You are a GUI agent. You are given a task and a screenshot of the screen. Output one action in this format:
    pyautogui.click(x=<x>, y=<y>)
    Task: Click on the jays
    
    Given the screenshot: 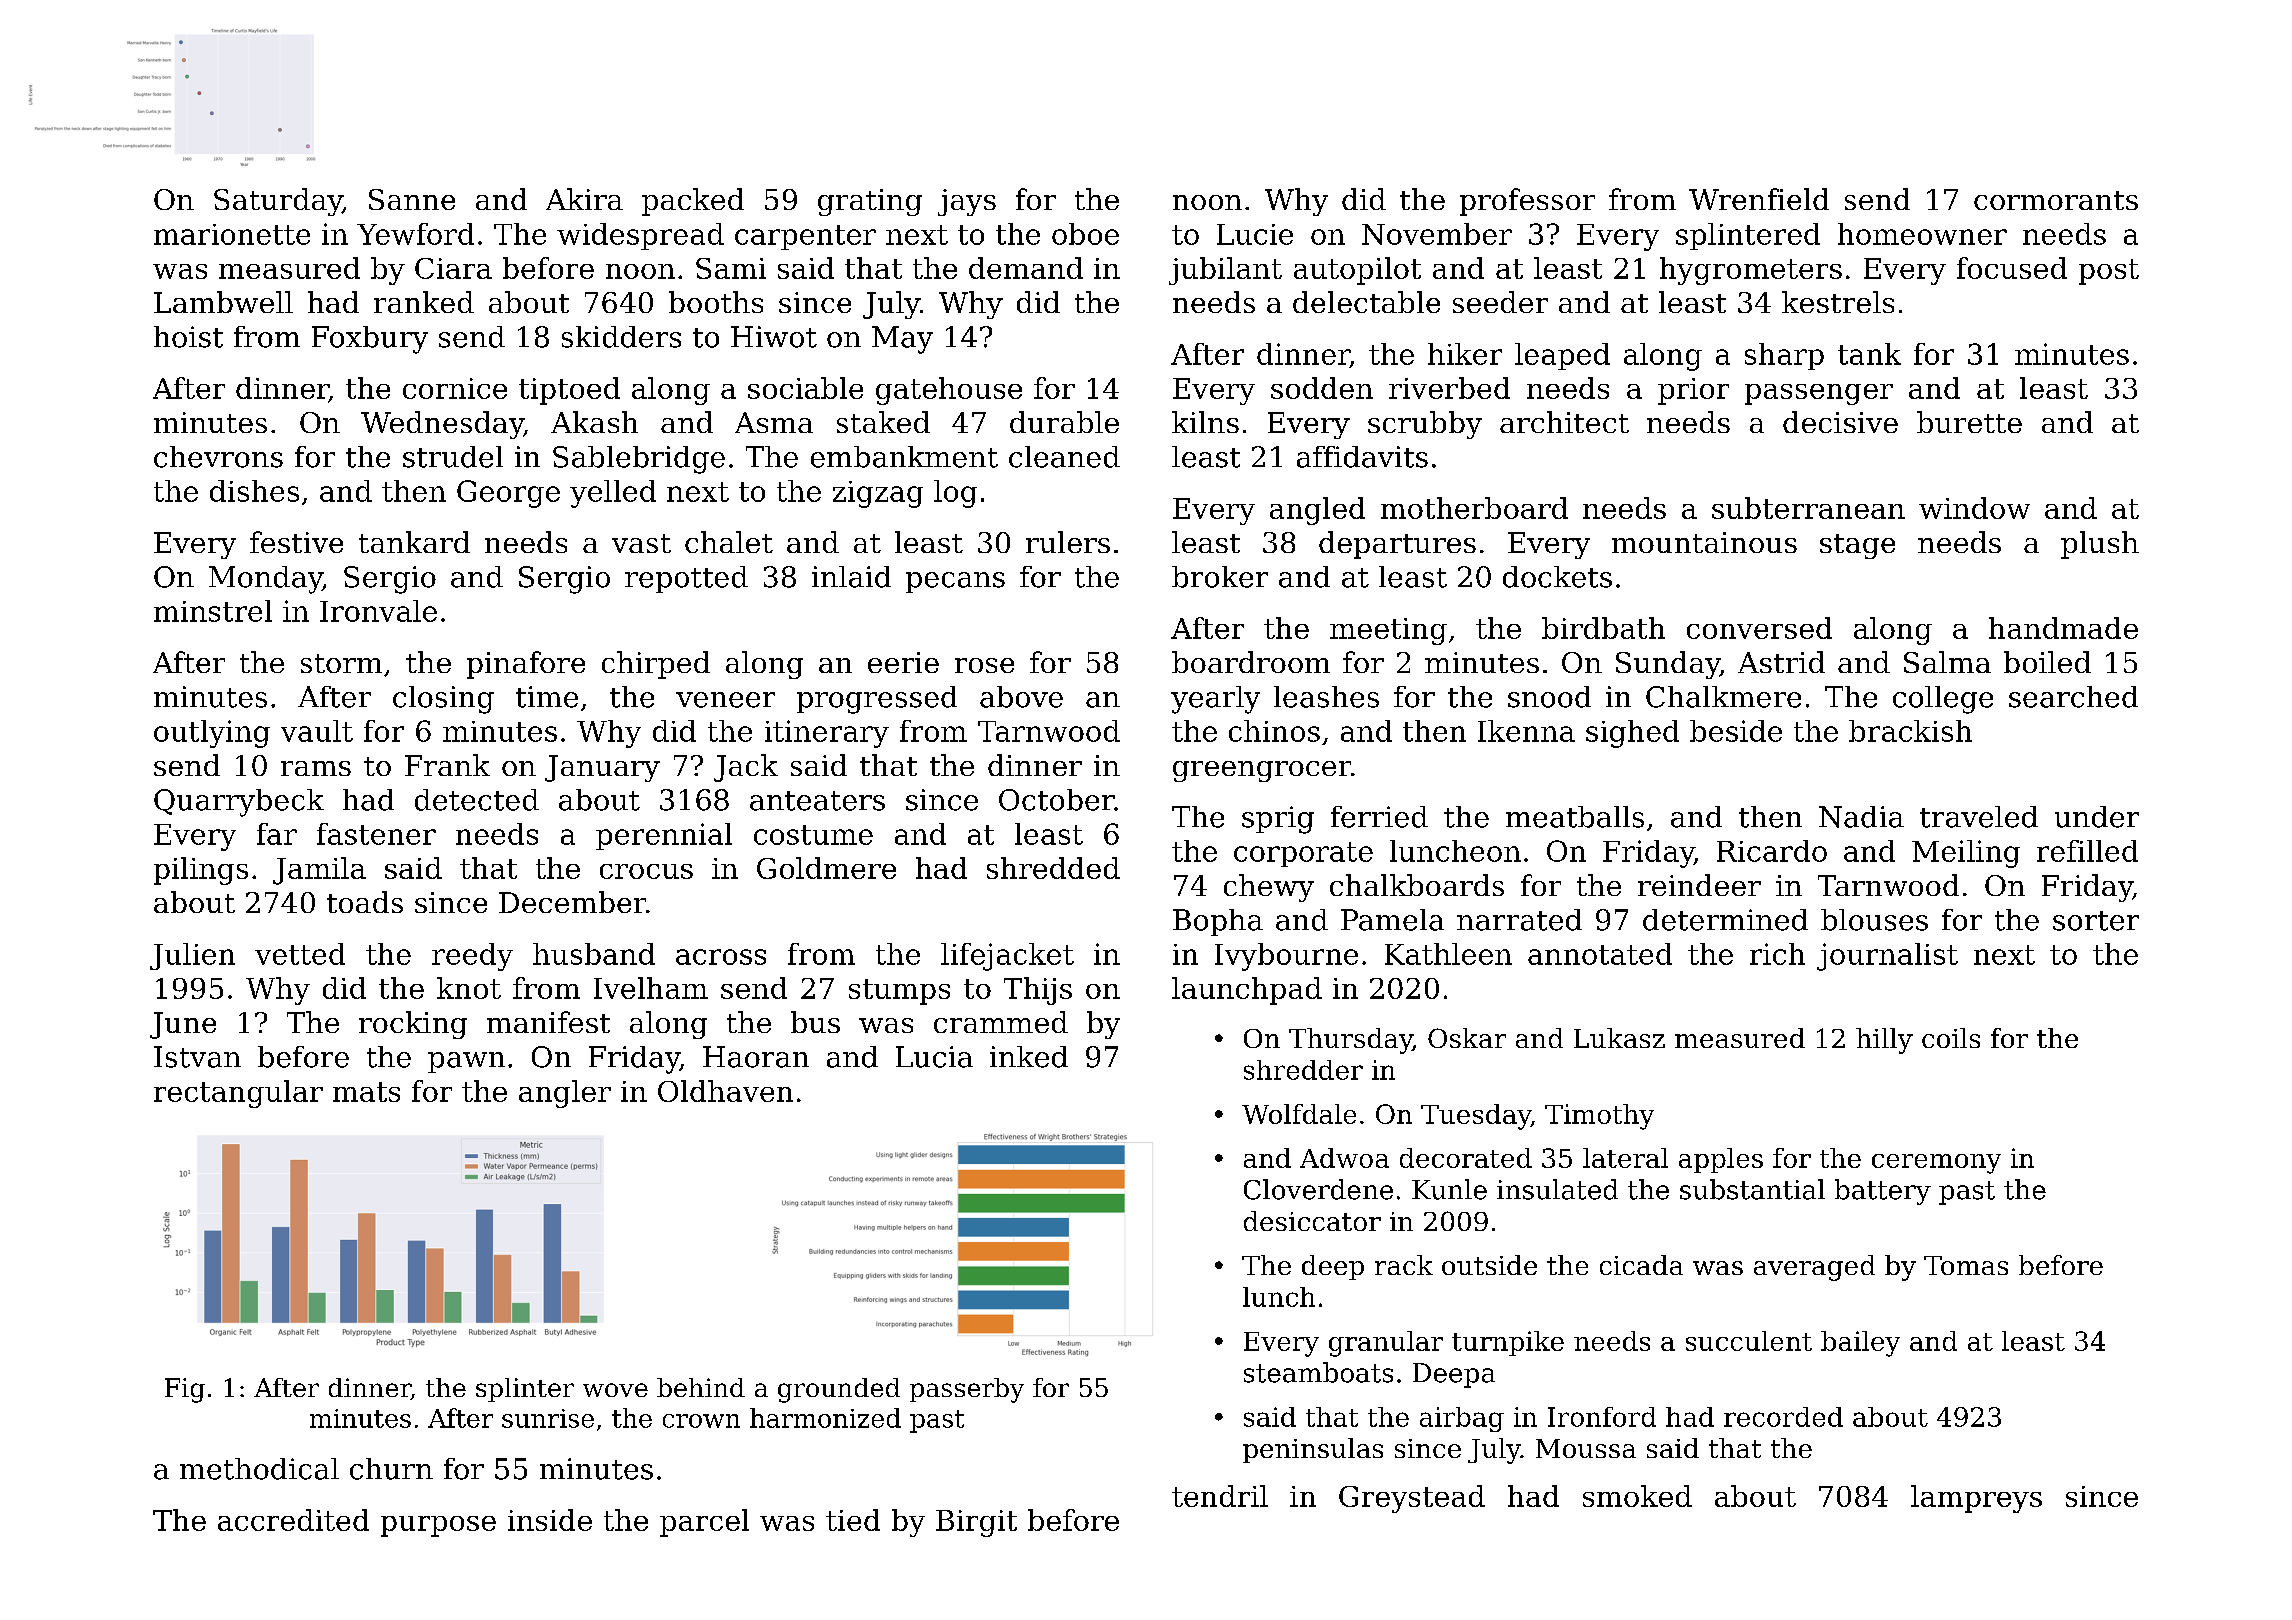 What is the action you would take?
    pyautogui.click(x=967, y=202)
